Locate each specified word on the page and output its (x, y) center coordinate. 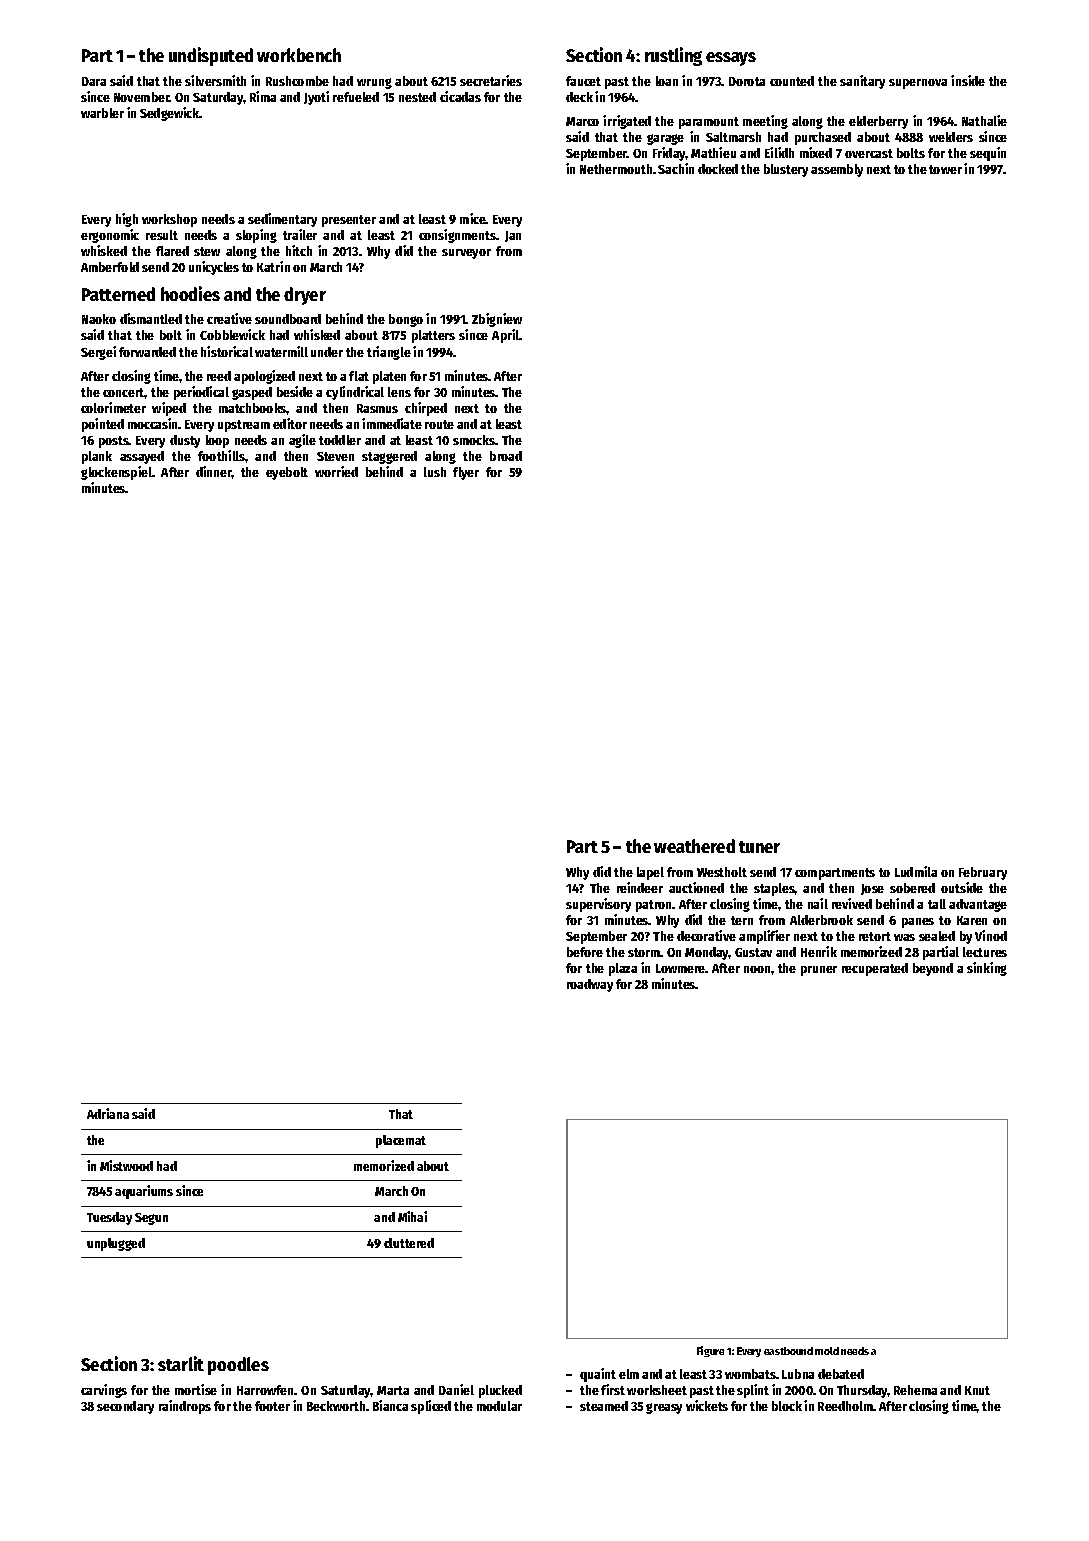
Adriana (108, 1113)
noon (758, 969)
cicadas (460, 96)
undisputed (211, 56)
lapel (650, 873)
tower (945, 169)
